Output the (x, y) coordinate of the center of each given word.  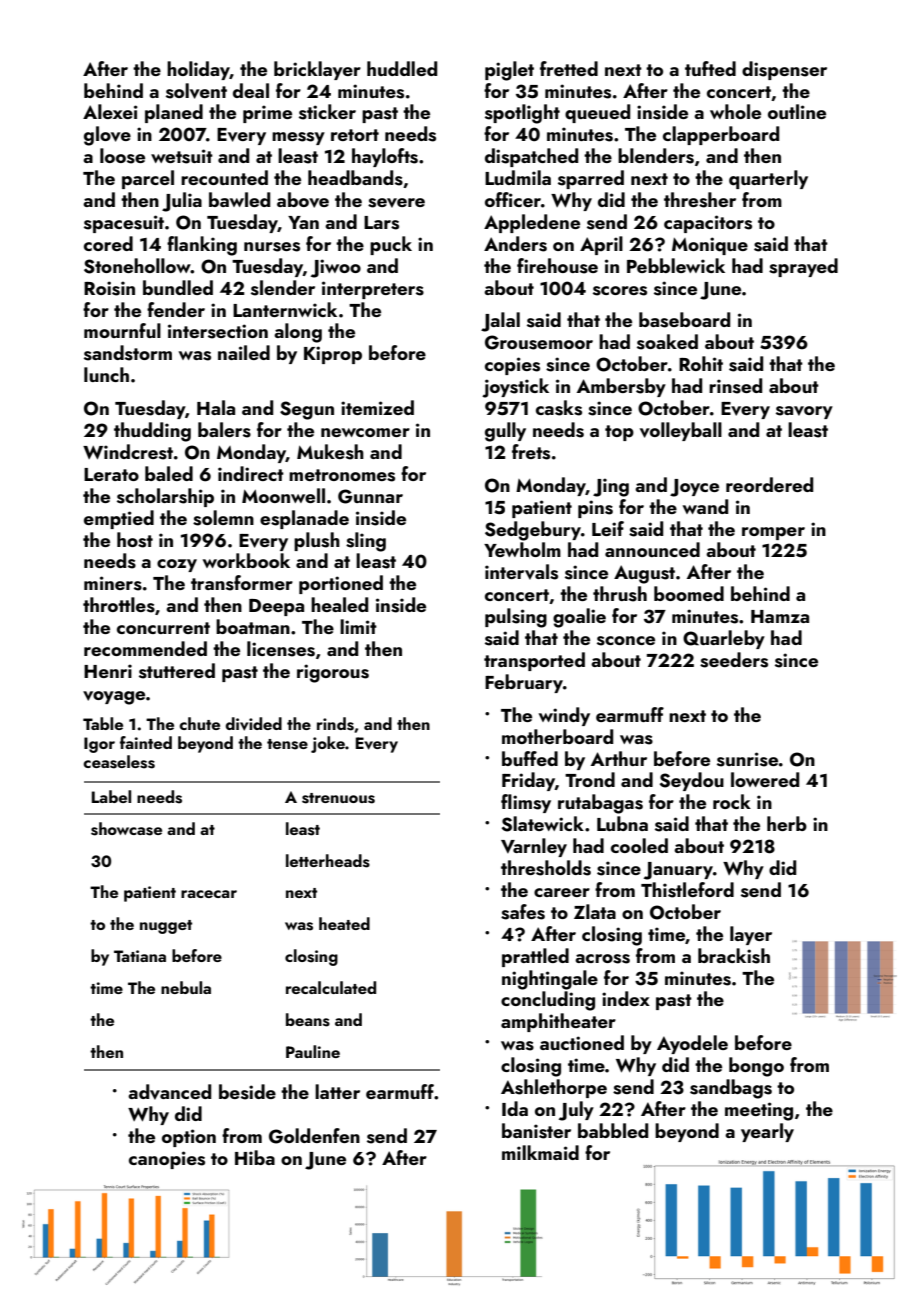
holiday (198, 70)
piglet (509, 71)
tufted (710, 68)
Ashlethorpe (554, 1088)
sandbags (731, 1089)
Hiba (255, 1157)
